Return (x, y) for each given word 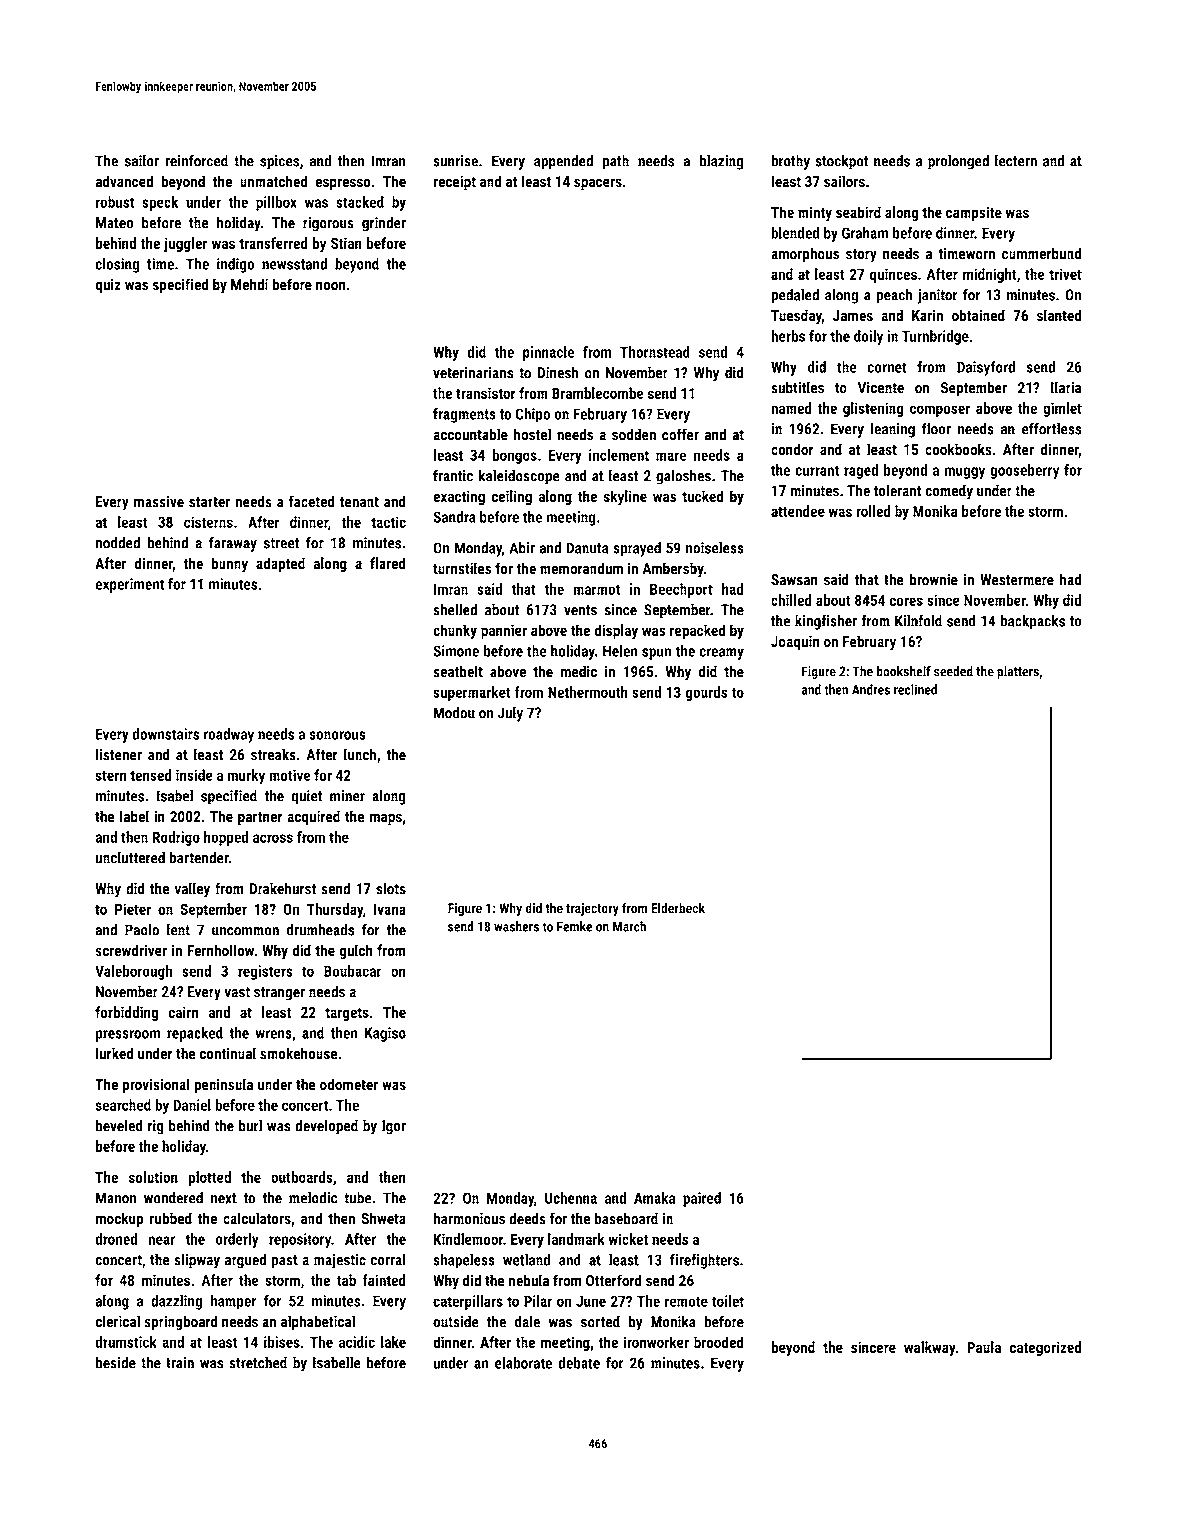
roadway (229, 735)
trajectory (592, 909)
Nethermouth (588, 692)
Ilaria (1066, 387)
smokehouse (299, 1053)
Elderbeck (678, 908)
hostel (532, 434)
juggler (186, 244)
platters (1018, 672)
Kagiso (385, 1034)
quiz (108, 286)
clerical (117, 1321)
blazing (722, 162)
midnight (990, 275)
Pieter (133, 909)
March (629, 926)
